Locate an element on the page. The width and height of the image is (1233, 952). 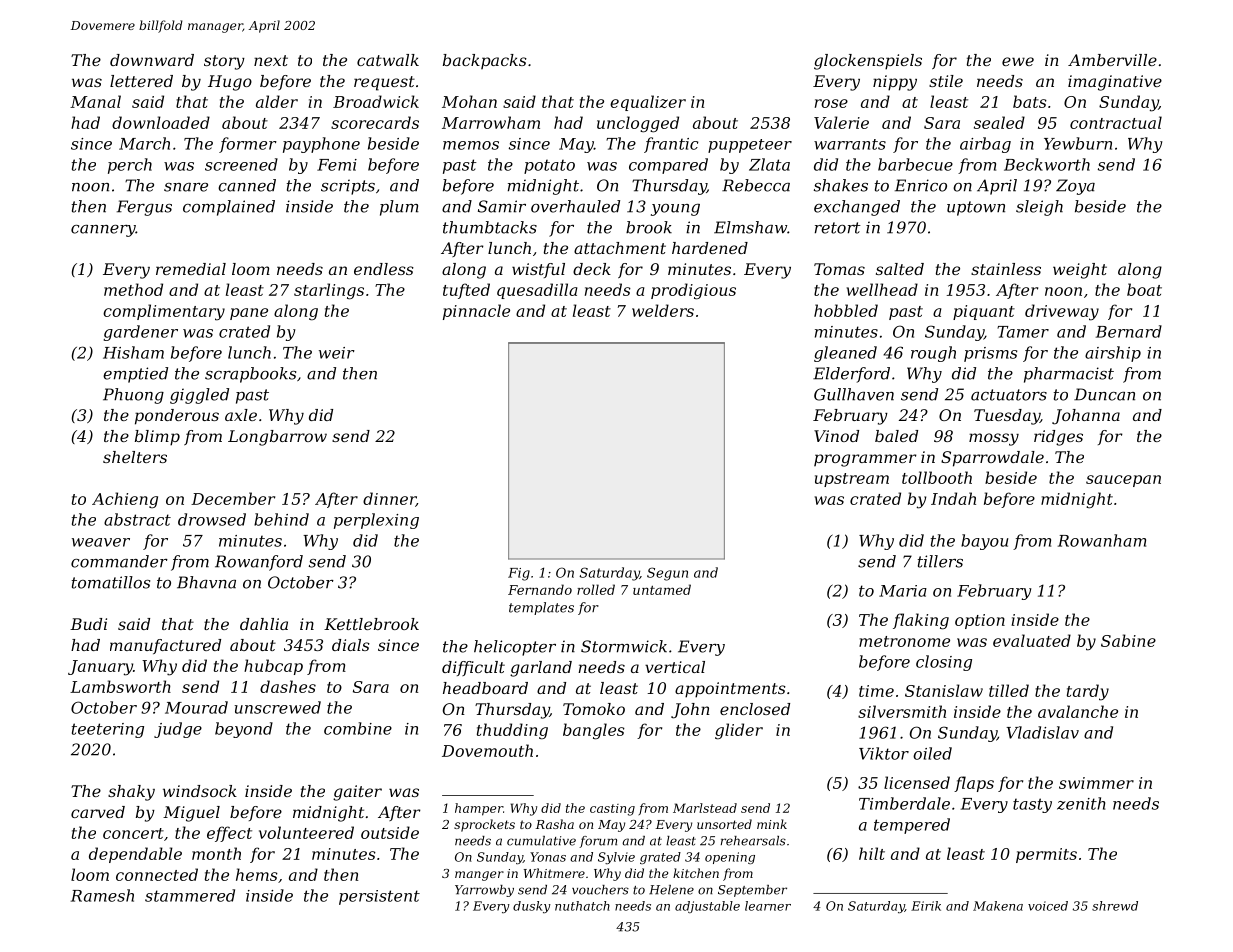
welders is located at coordinates (663, 310).
